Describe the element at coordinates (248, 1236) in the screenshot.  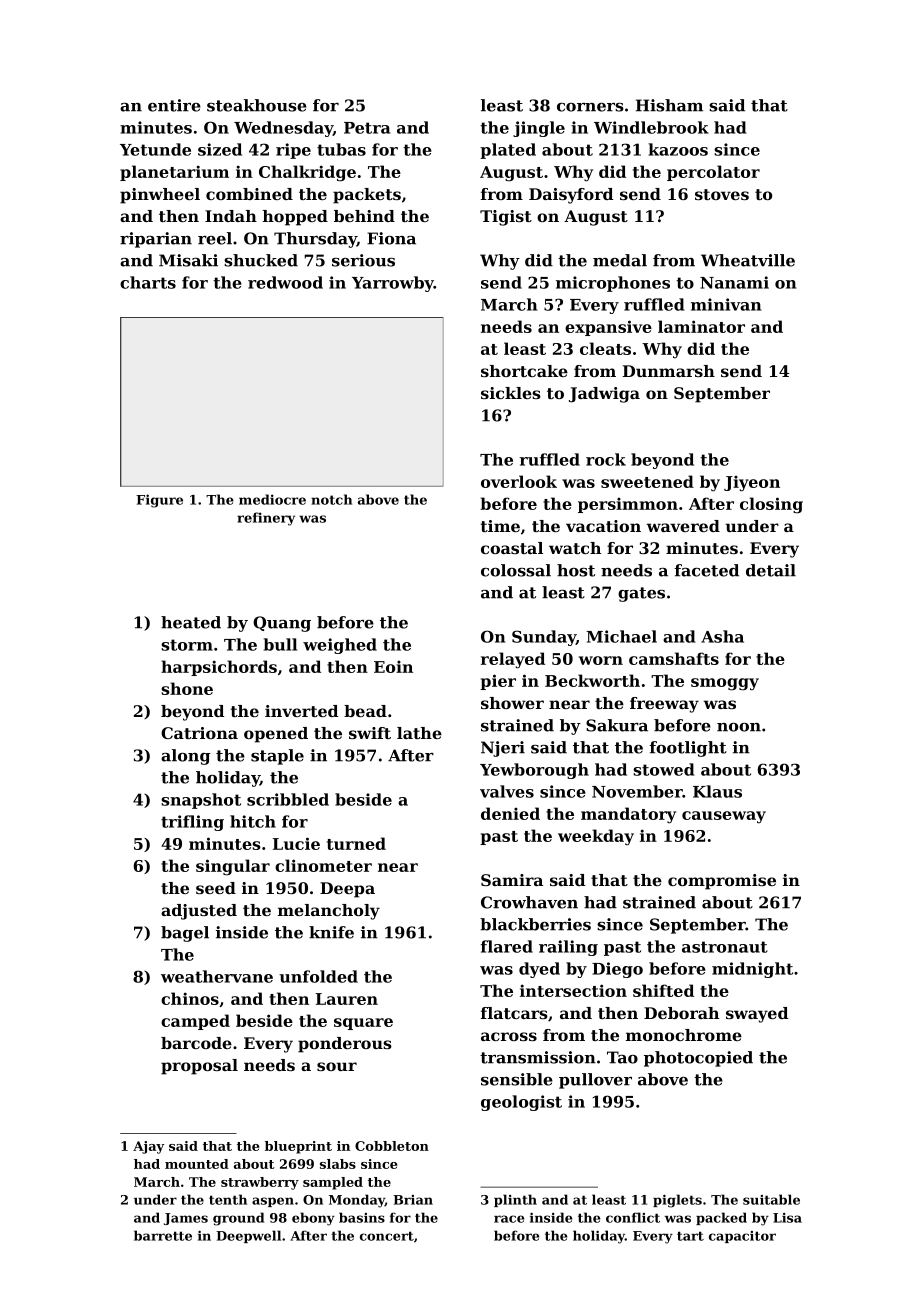
I see `Deepwell` at that location.
